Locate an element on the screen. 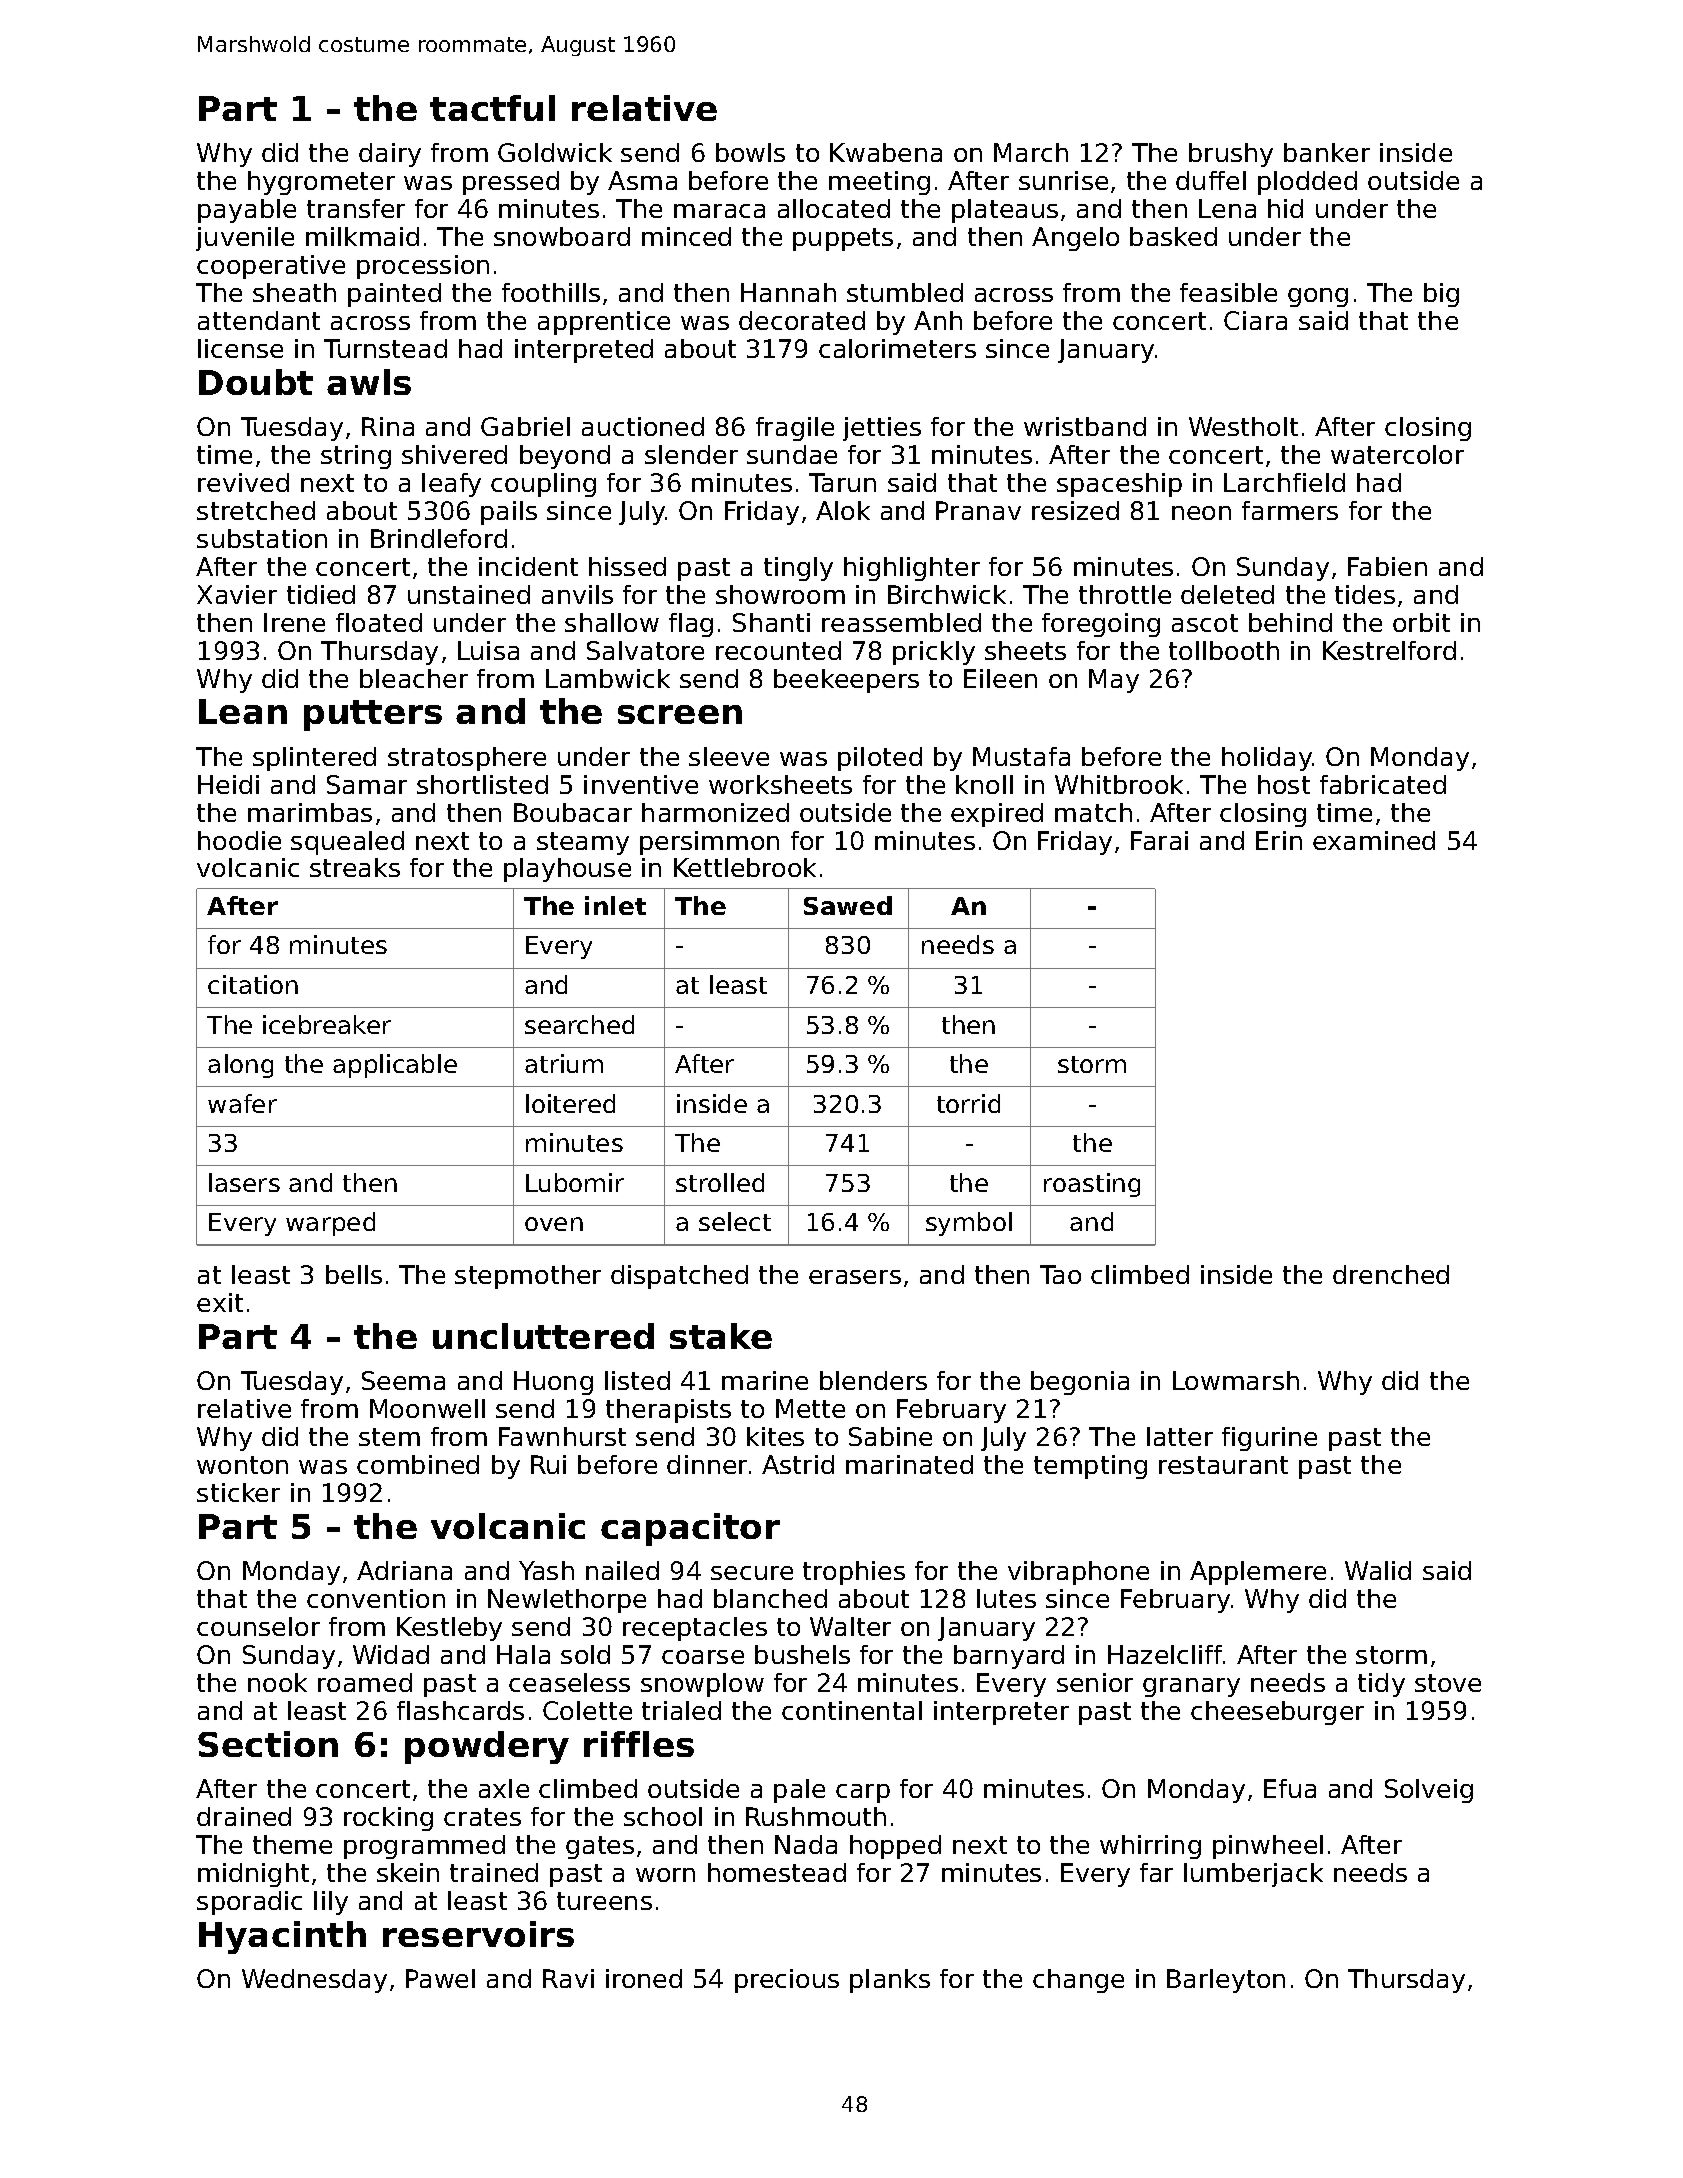 Image resolution: width=1683 pixels, height=2178 pixels. payable is located at coordinates (247, 211).
